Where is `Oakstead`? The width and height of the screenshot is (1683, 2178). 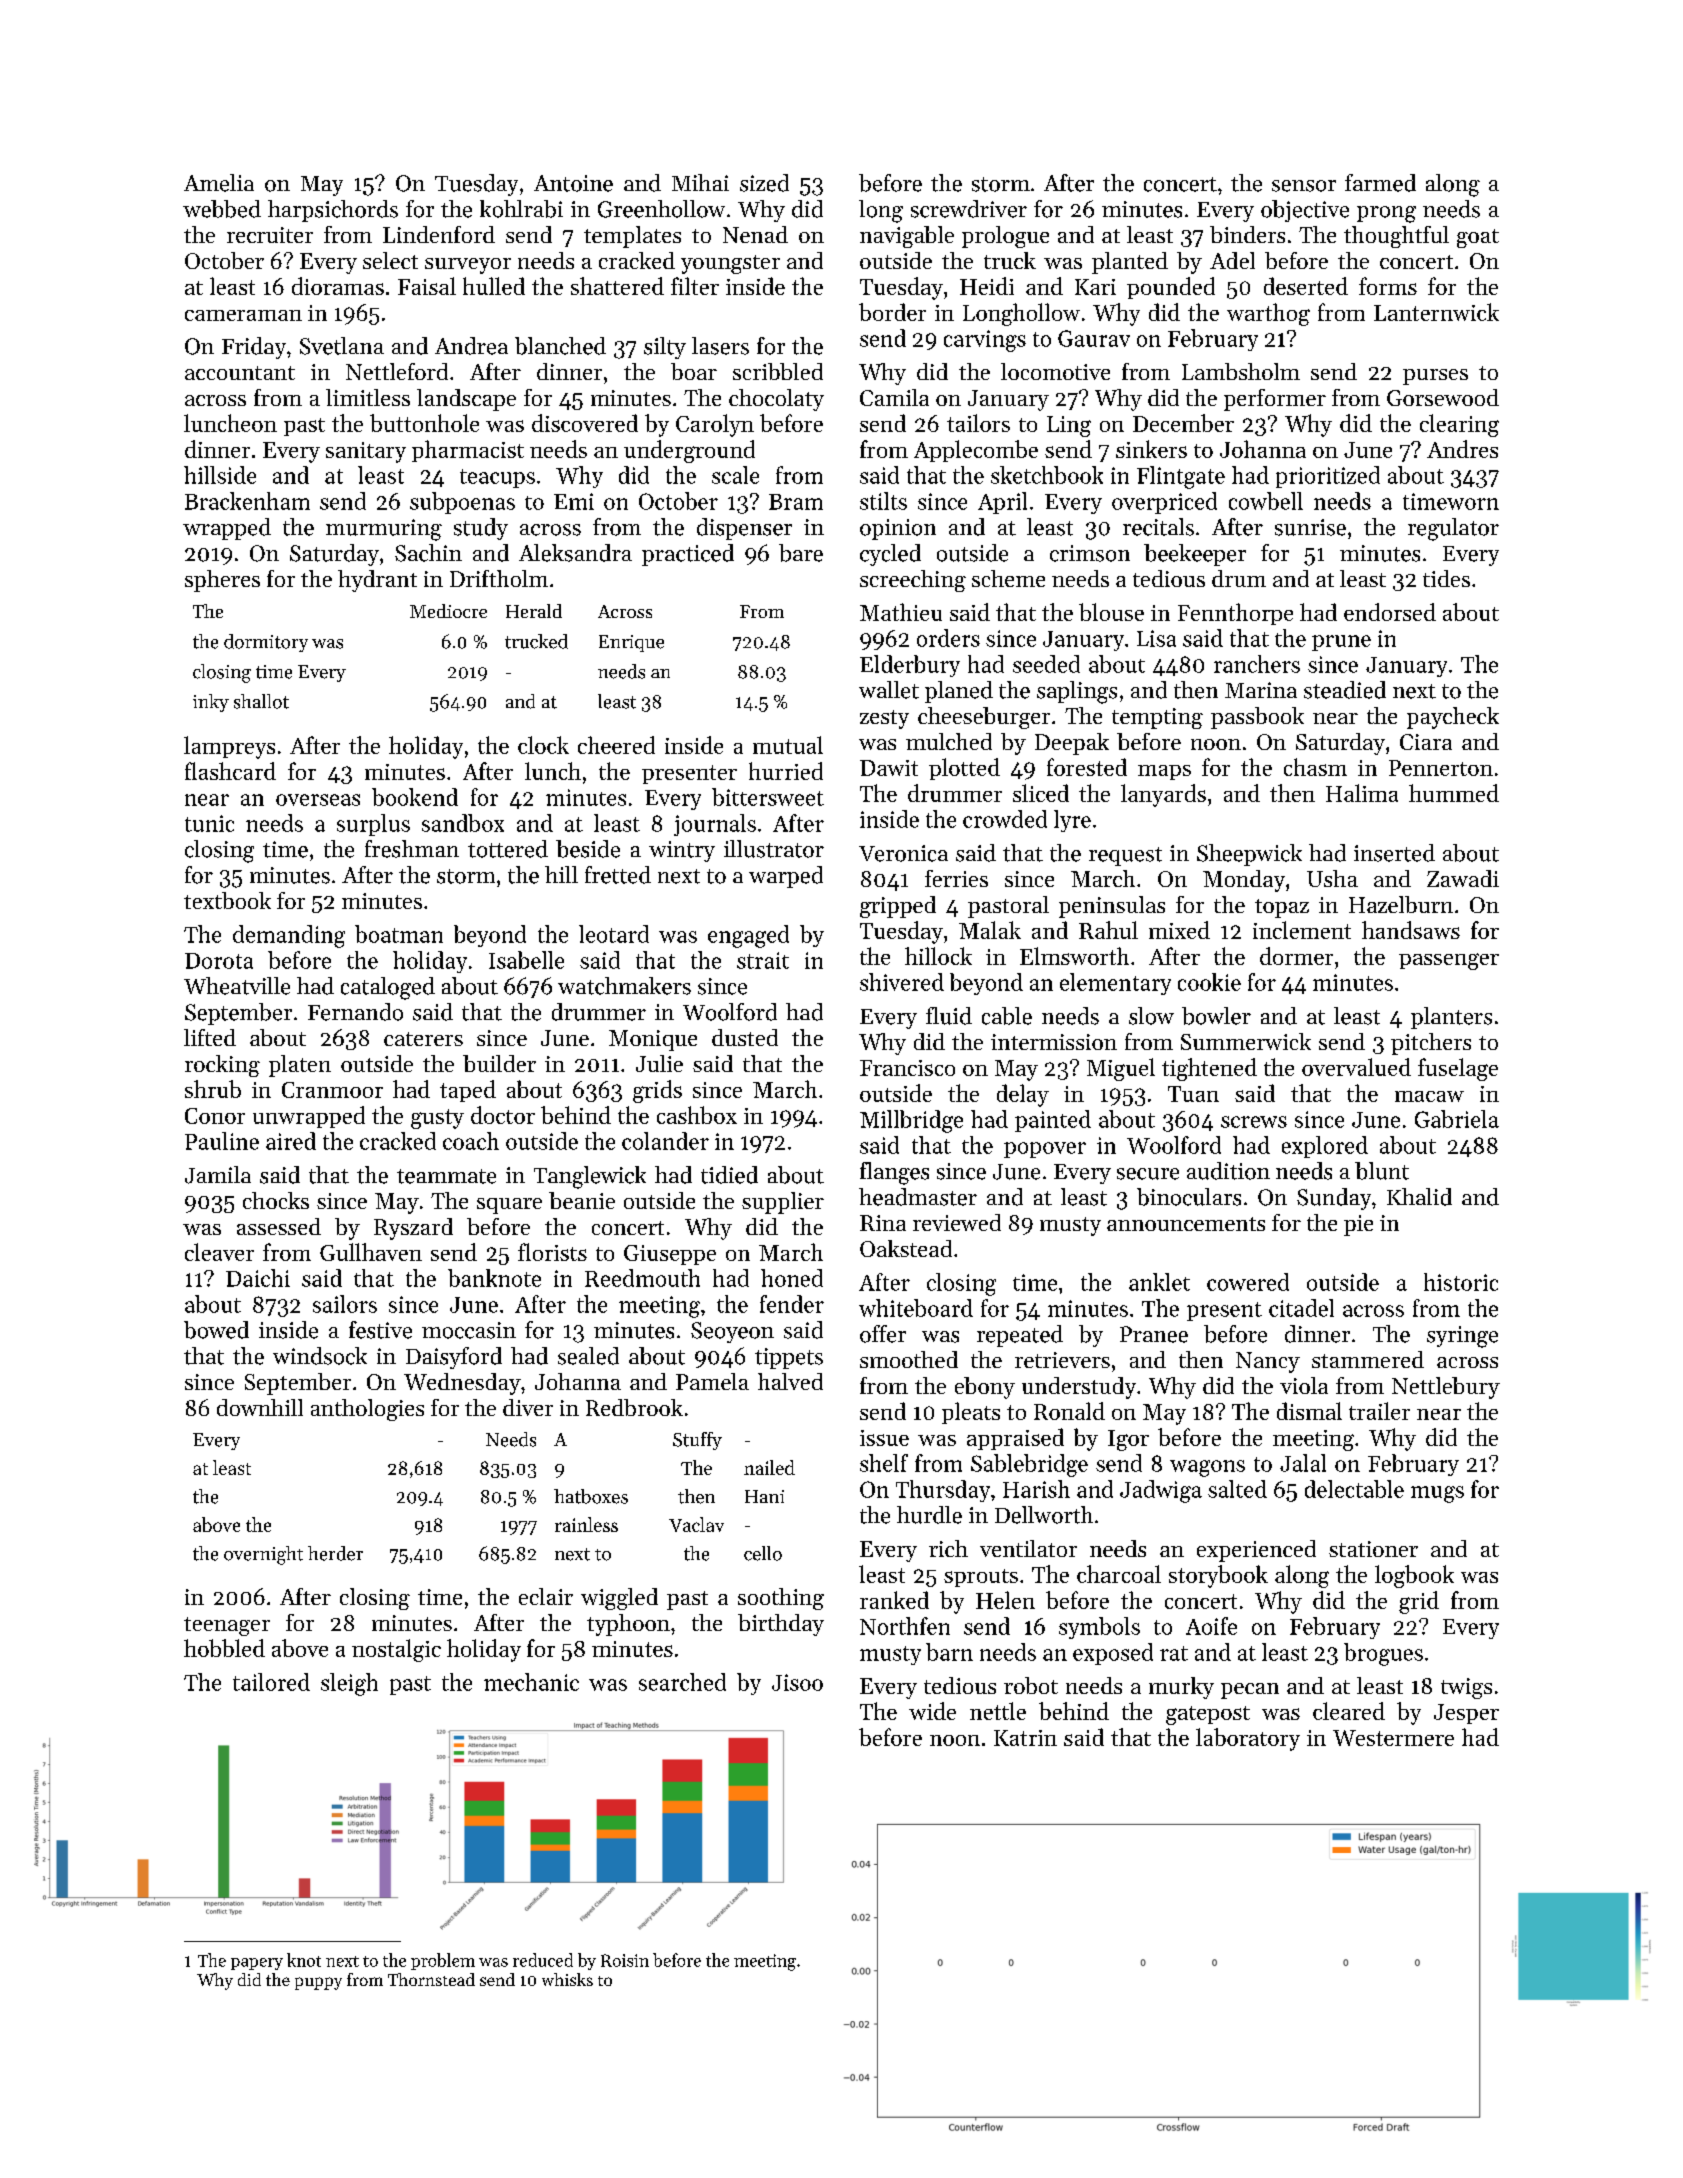
Oakstead is located at coordinates (906, 1248).
